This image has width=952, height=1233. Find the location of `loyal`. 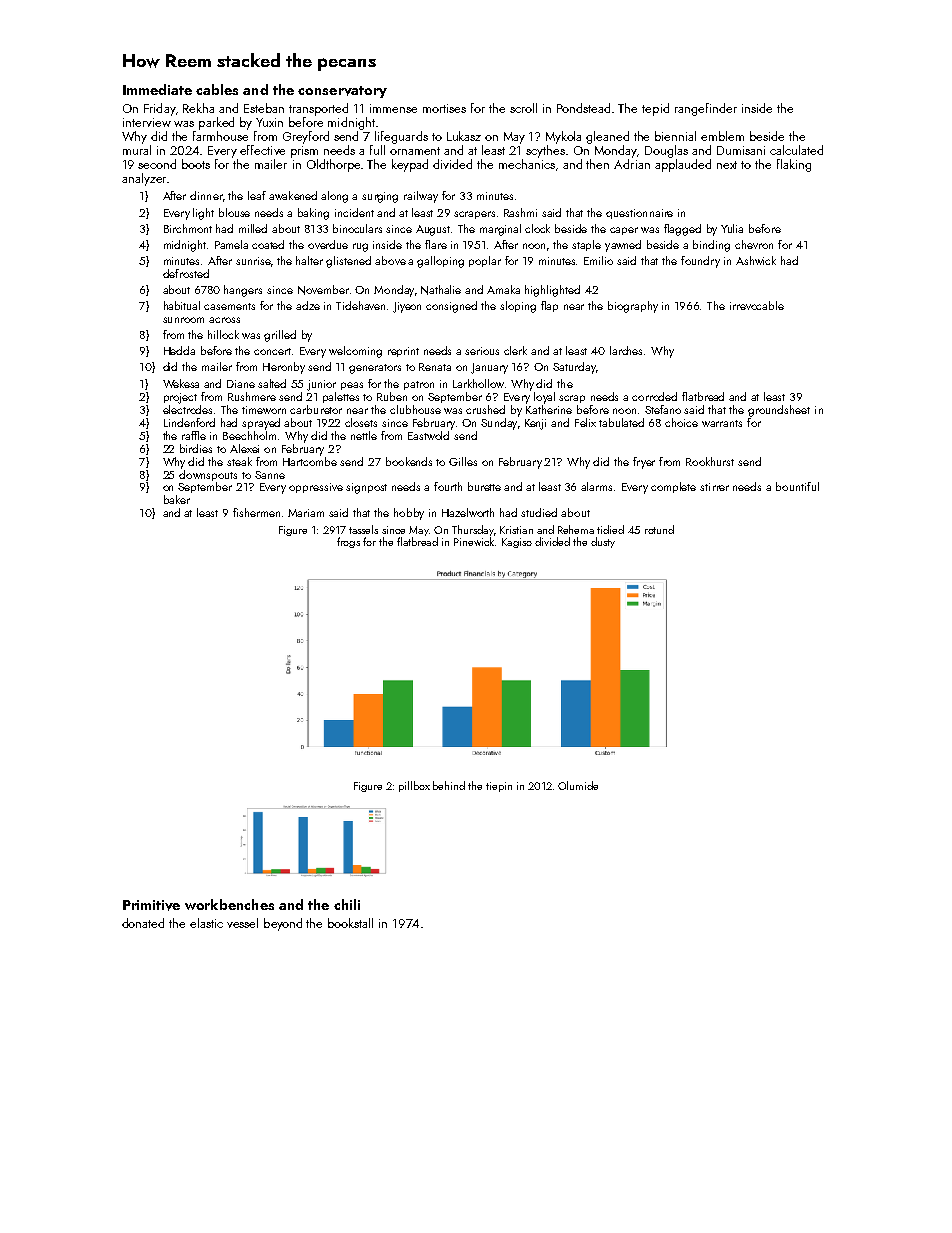

loyal is located at coordinates (544, 398).
